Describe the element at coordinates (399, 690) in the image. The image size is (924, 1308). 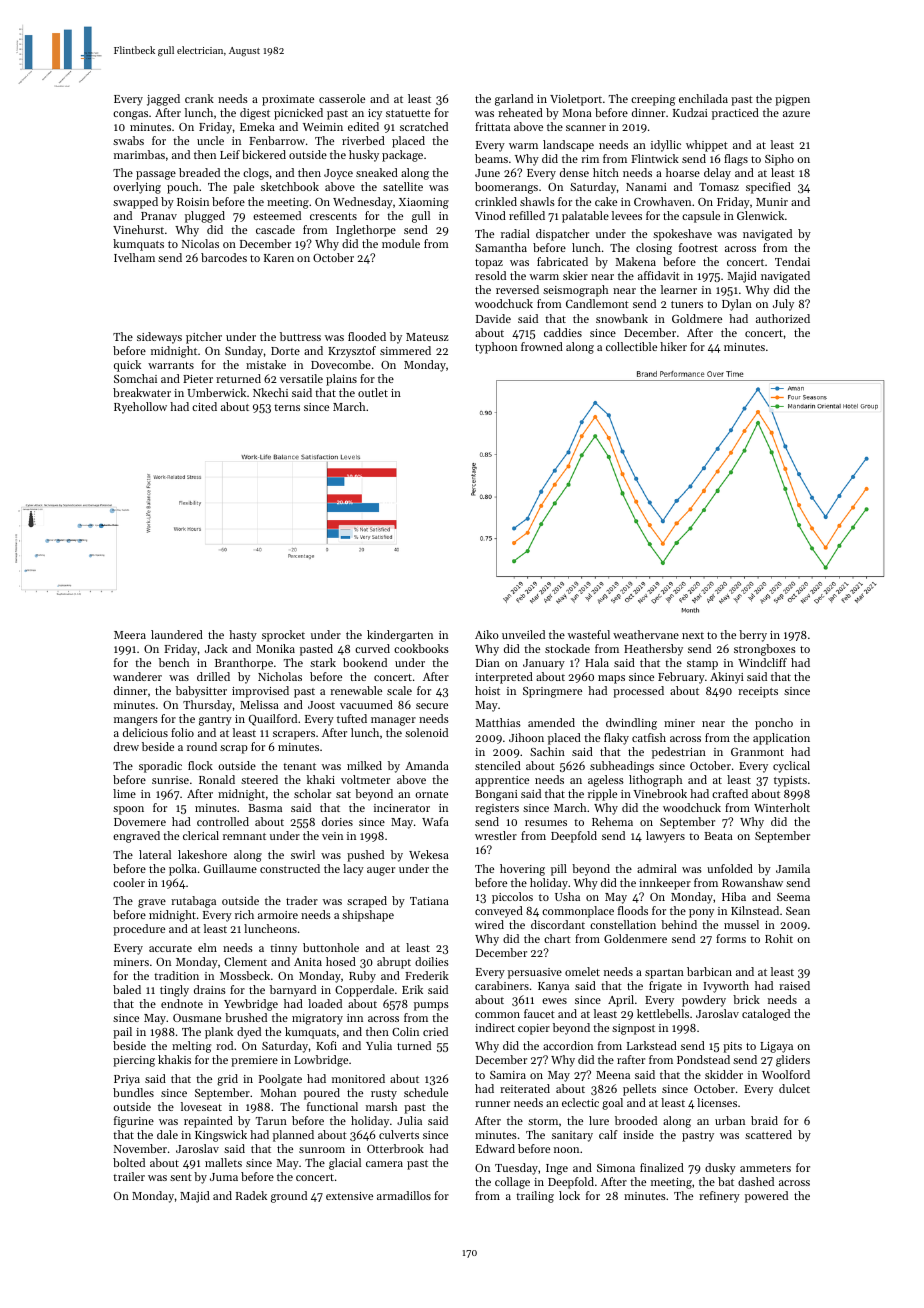
I see `scale` at that location.
